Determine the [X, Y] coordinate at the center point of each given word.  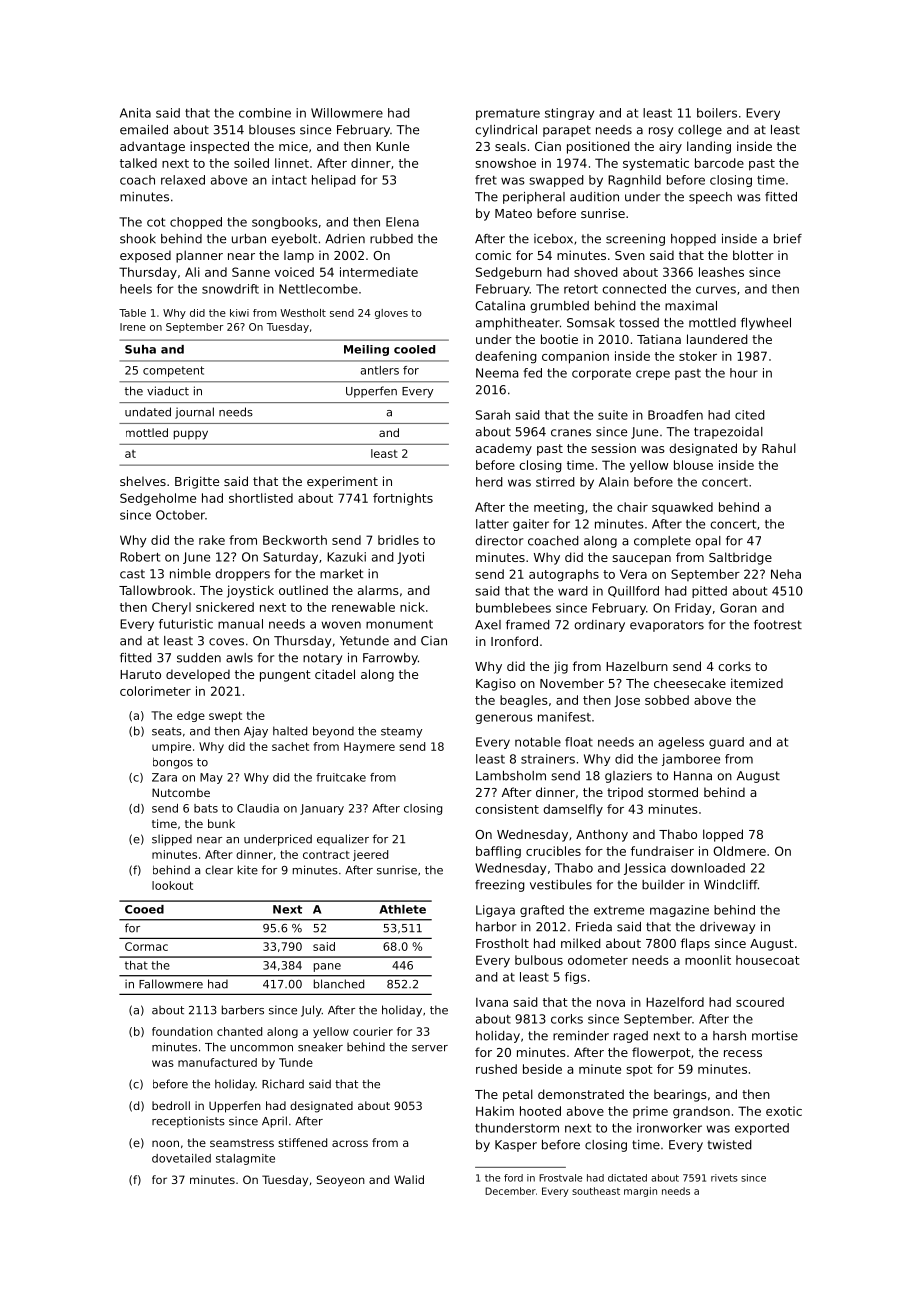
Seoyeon [341, 1181]
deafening [506, 357]
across [350, 1143]
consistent [507, 809]
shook [138, 239]
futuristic [186, 624]
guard [726, 743]
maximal [691, 306]
